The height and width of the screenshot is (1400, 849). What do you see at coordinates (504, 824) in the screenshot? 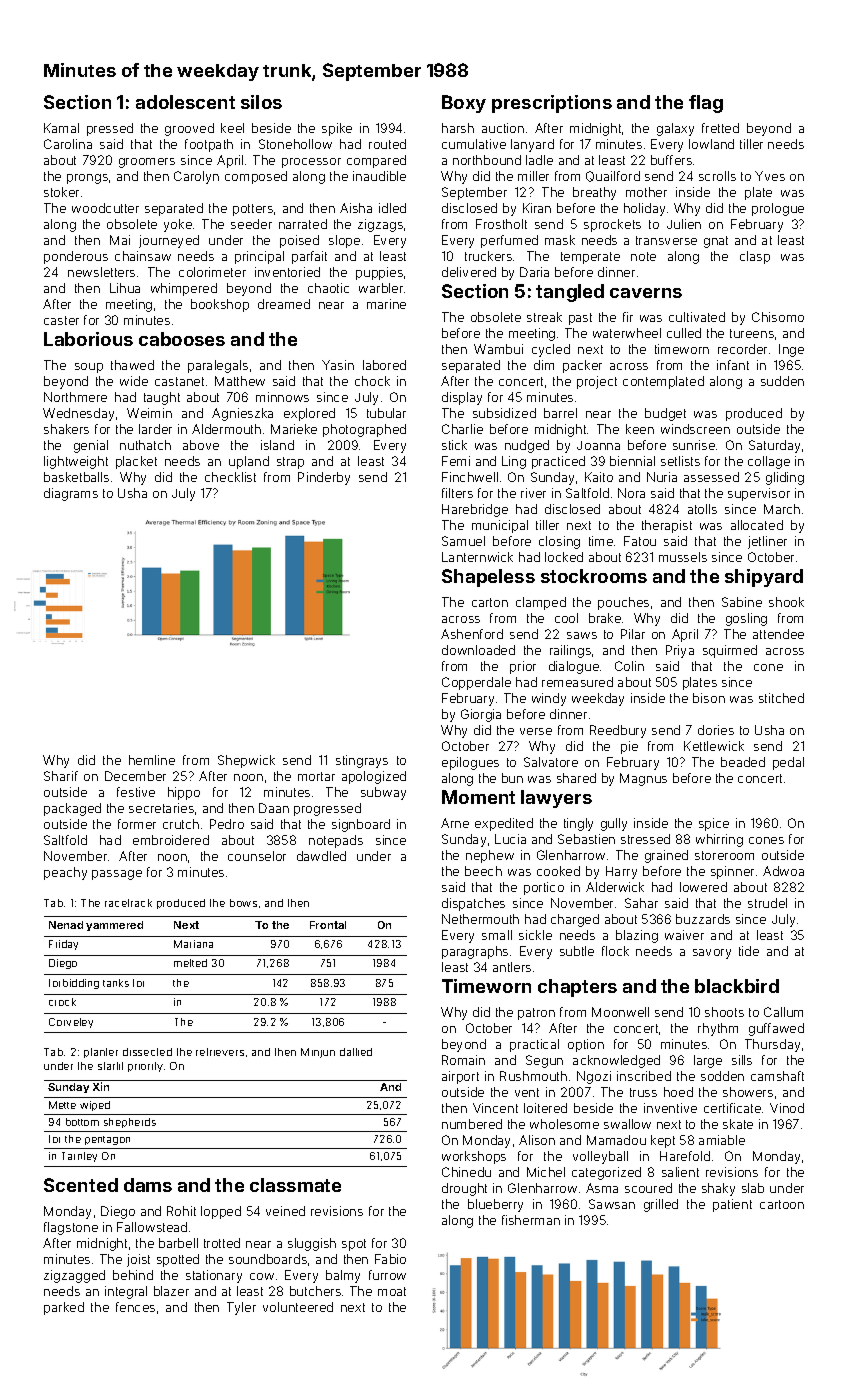
I see `expedited` at bounding box center [504, 824].
